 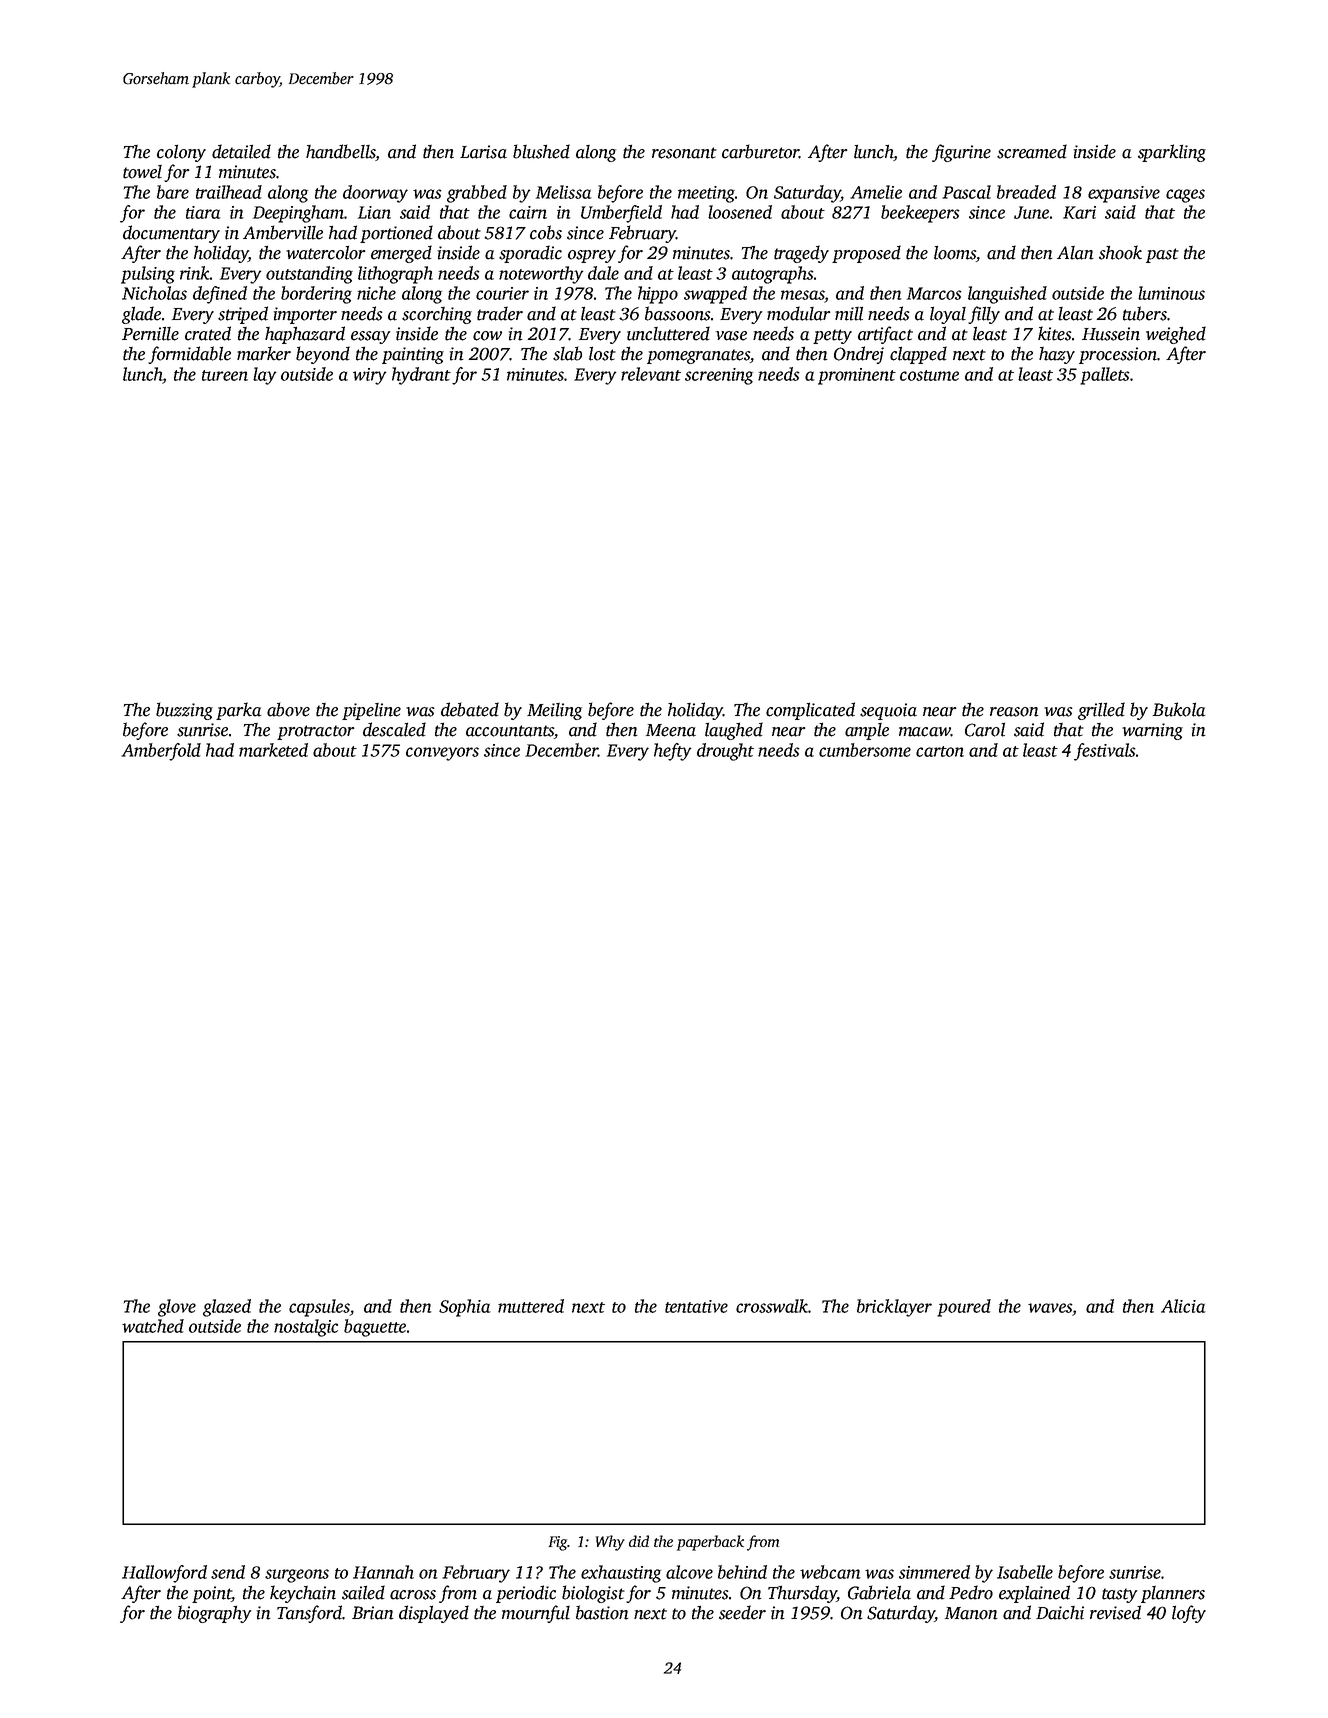 I want to click on seeder, so click(x=742, y=1612).
